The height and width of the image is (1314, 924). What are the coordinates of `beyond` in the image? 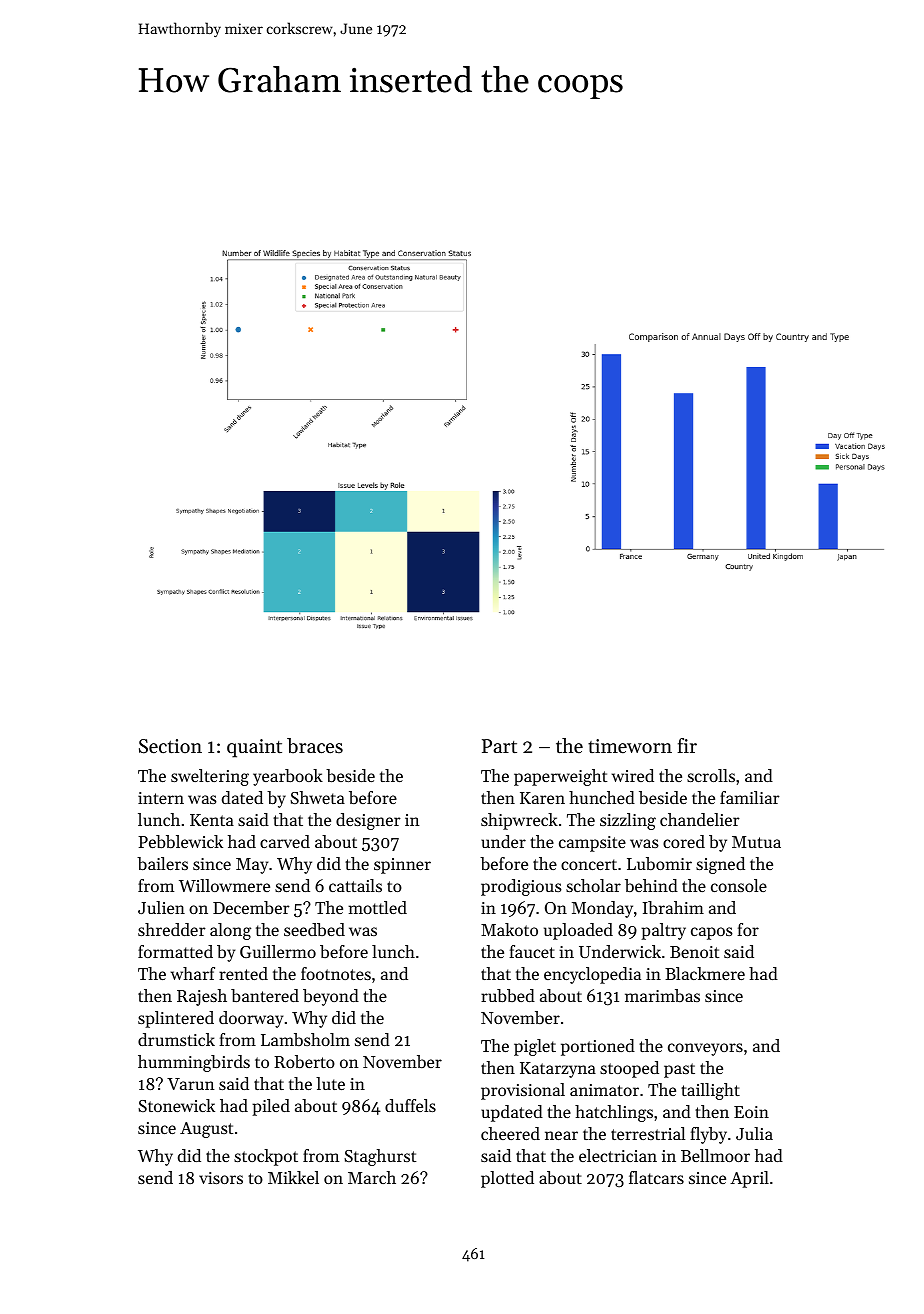 It's located at (331, 997).
